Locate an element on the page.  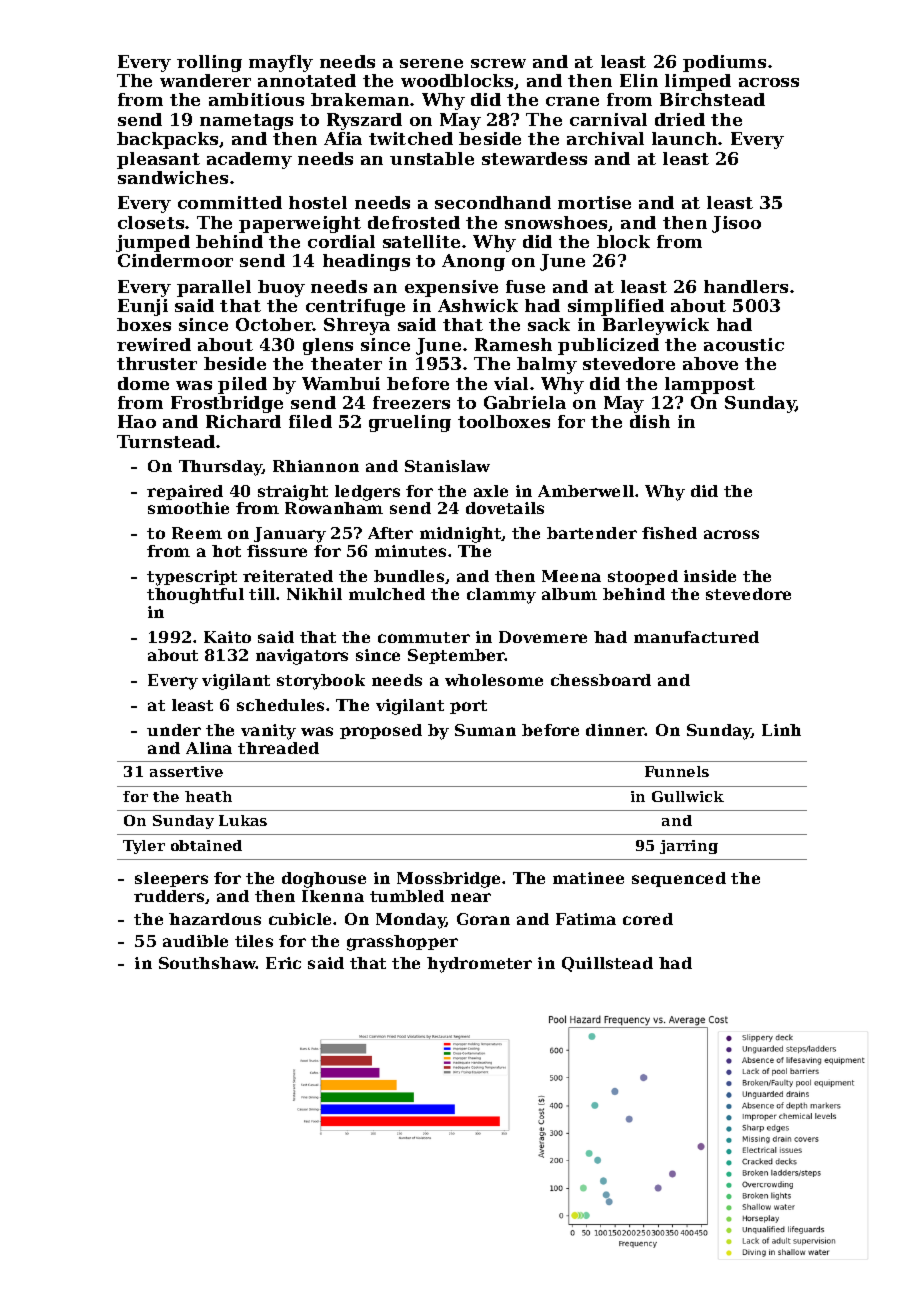
Eric is located at coordinates (283, 963).
